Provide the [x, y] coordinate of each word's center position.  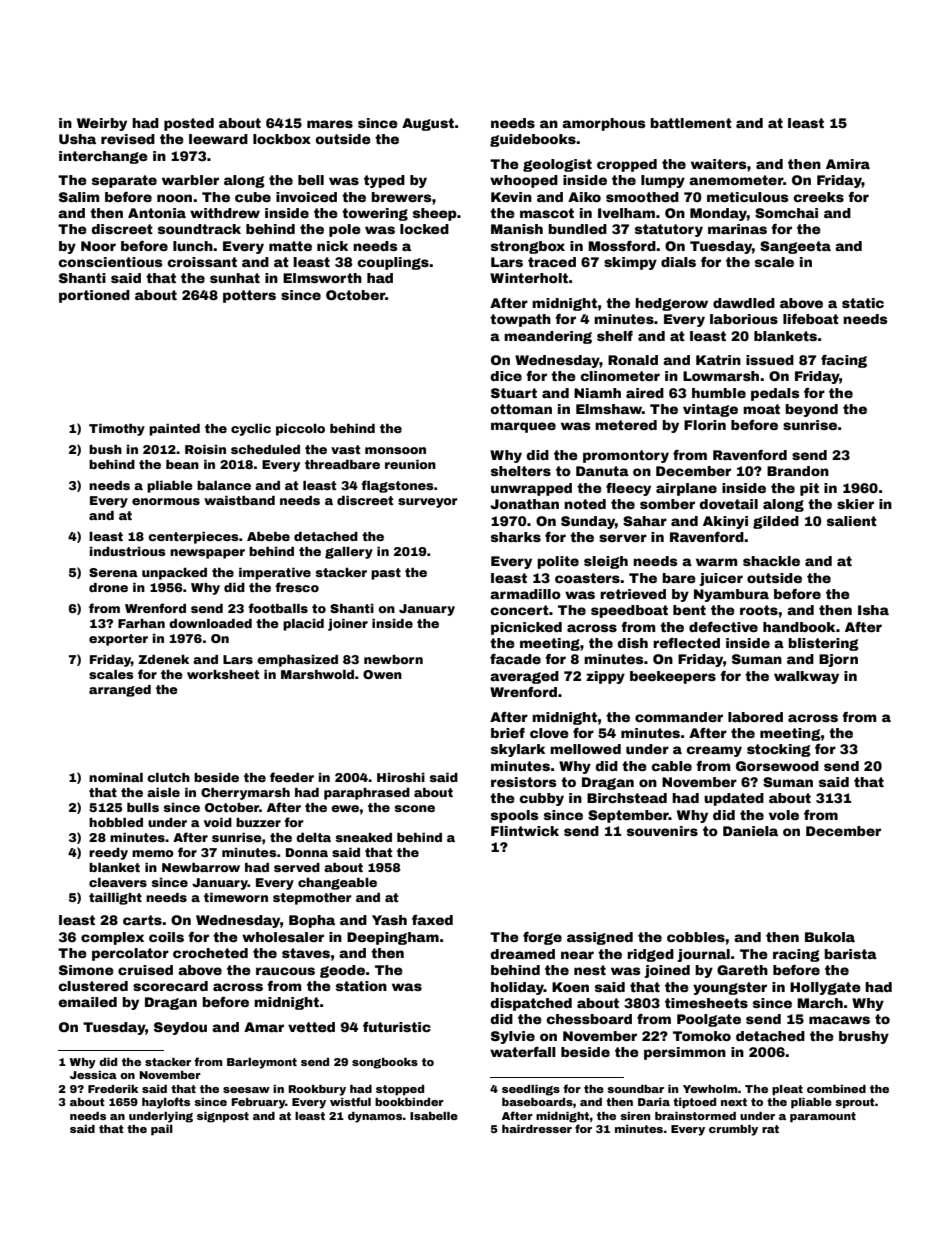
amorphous [604, 124]
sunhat [235, 278]
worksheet [223, 674]
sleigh [606, 562]
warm [716, 562]
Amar [264, 1027]
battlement [691, 123]
